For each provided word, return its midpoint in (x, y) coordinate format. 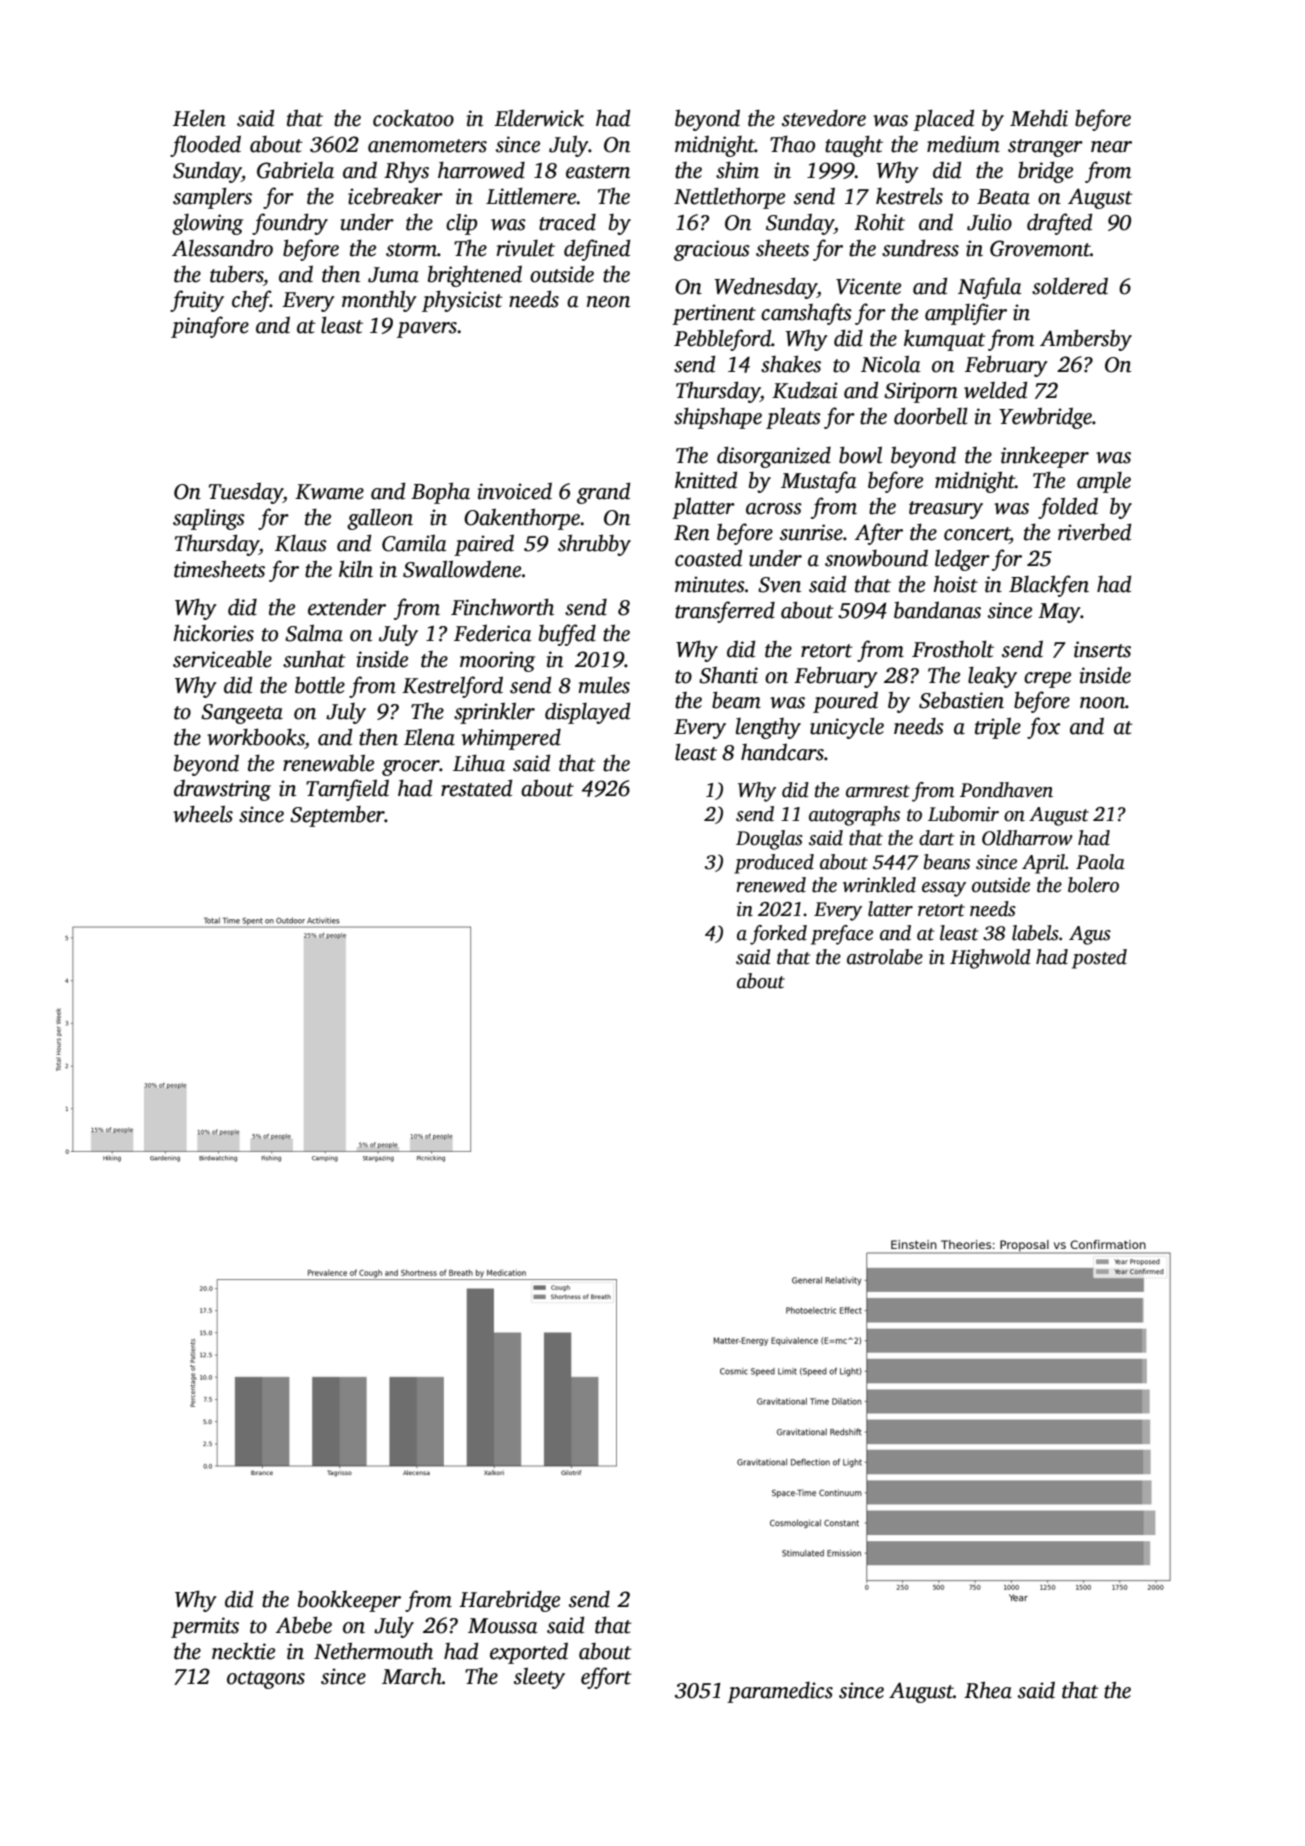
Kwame (329, 492)
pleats (793, 418)
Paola (1100, 862)
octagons (266, 1680)
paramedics (780, 1692)
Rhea (988, 1690)
